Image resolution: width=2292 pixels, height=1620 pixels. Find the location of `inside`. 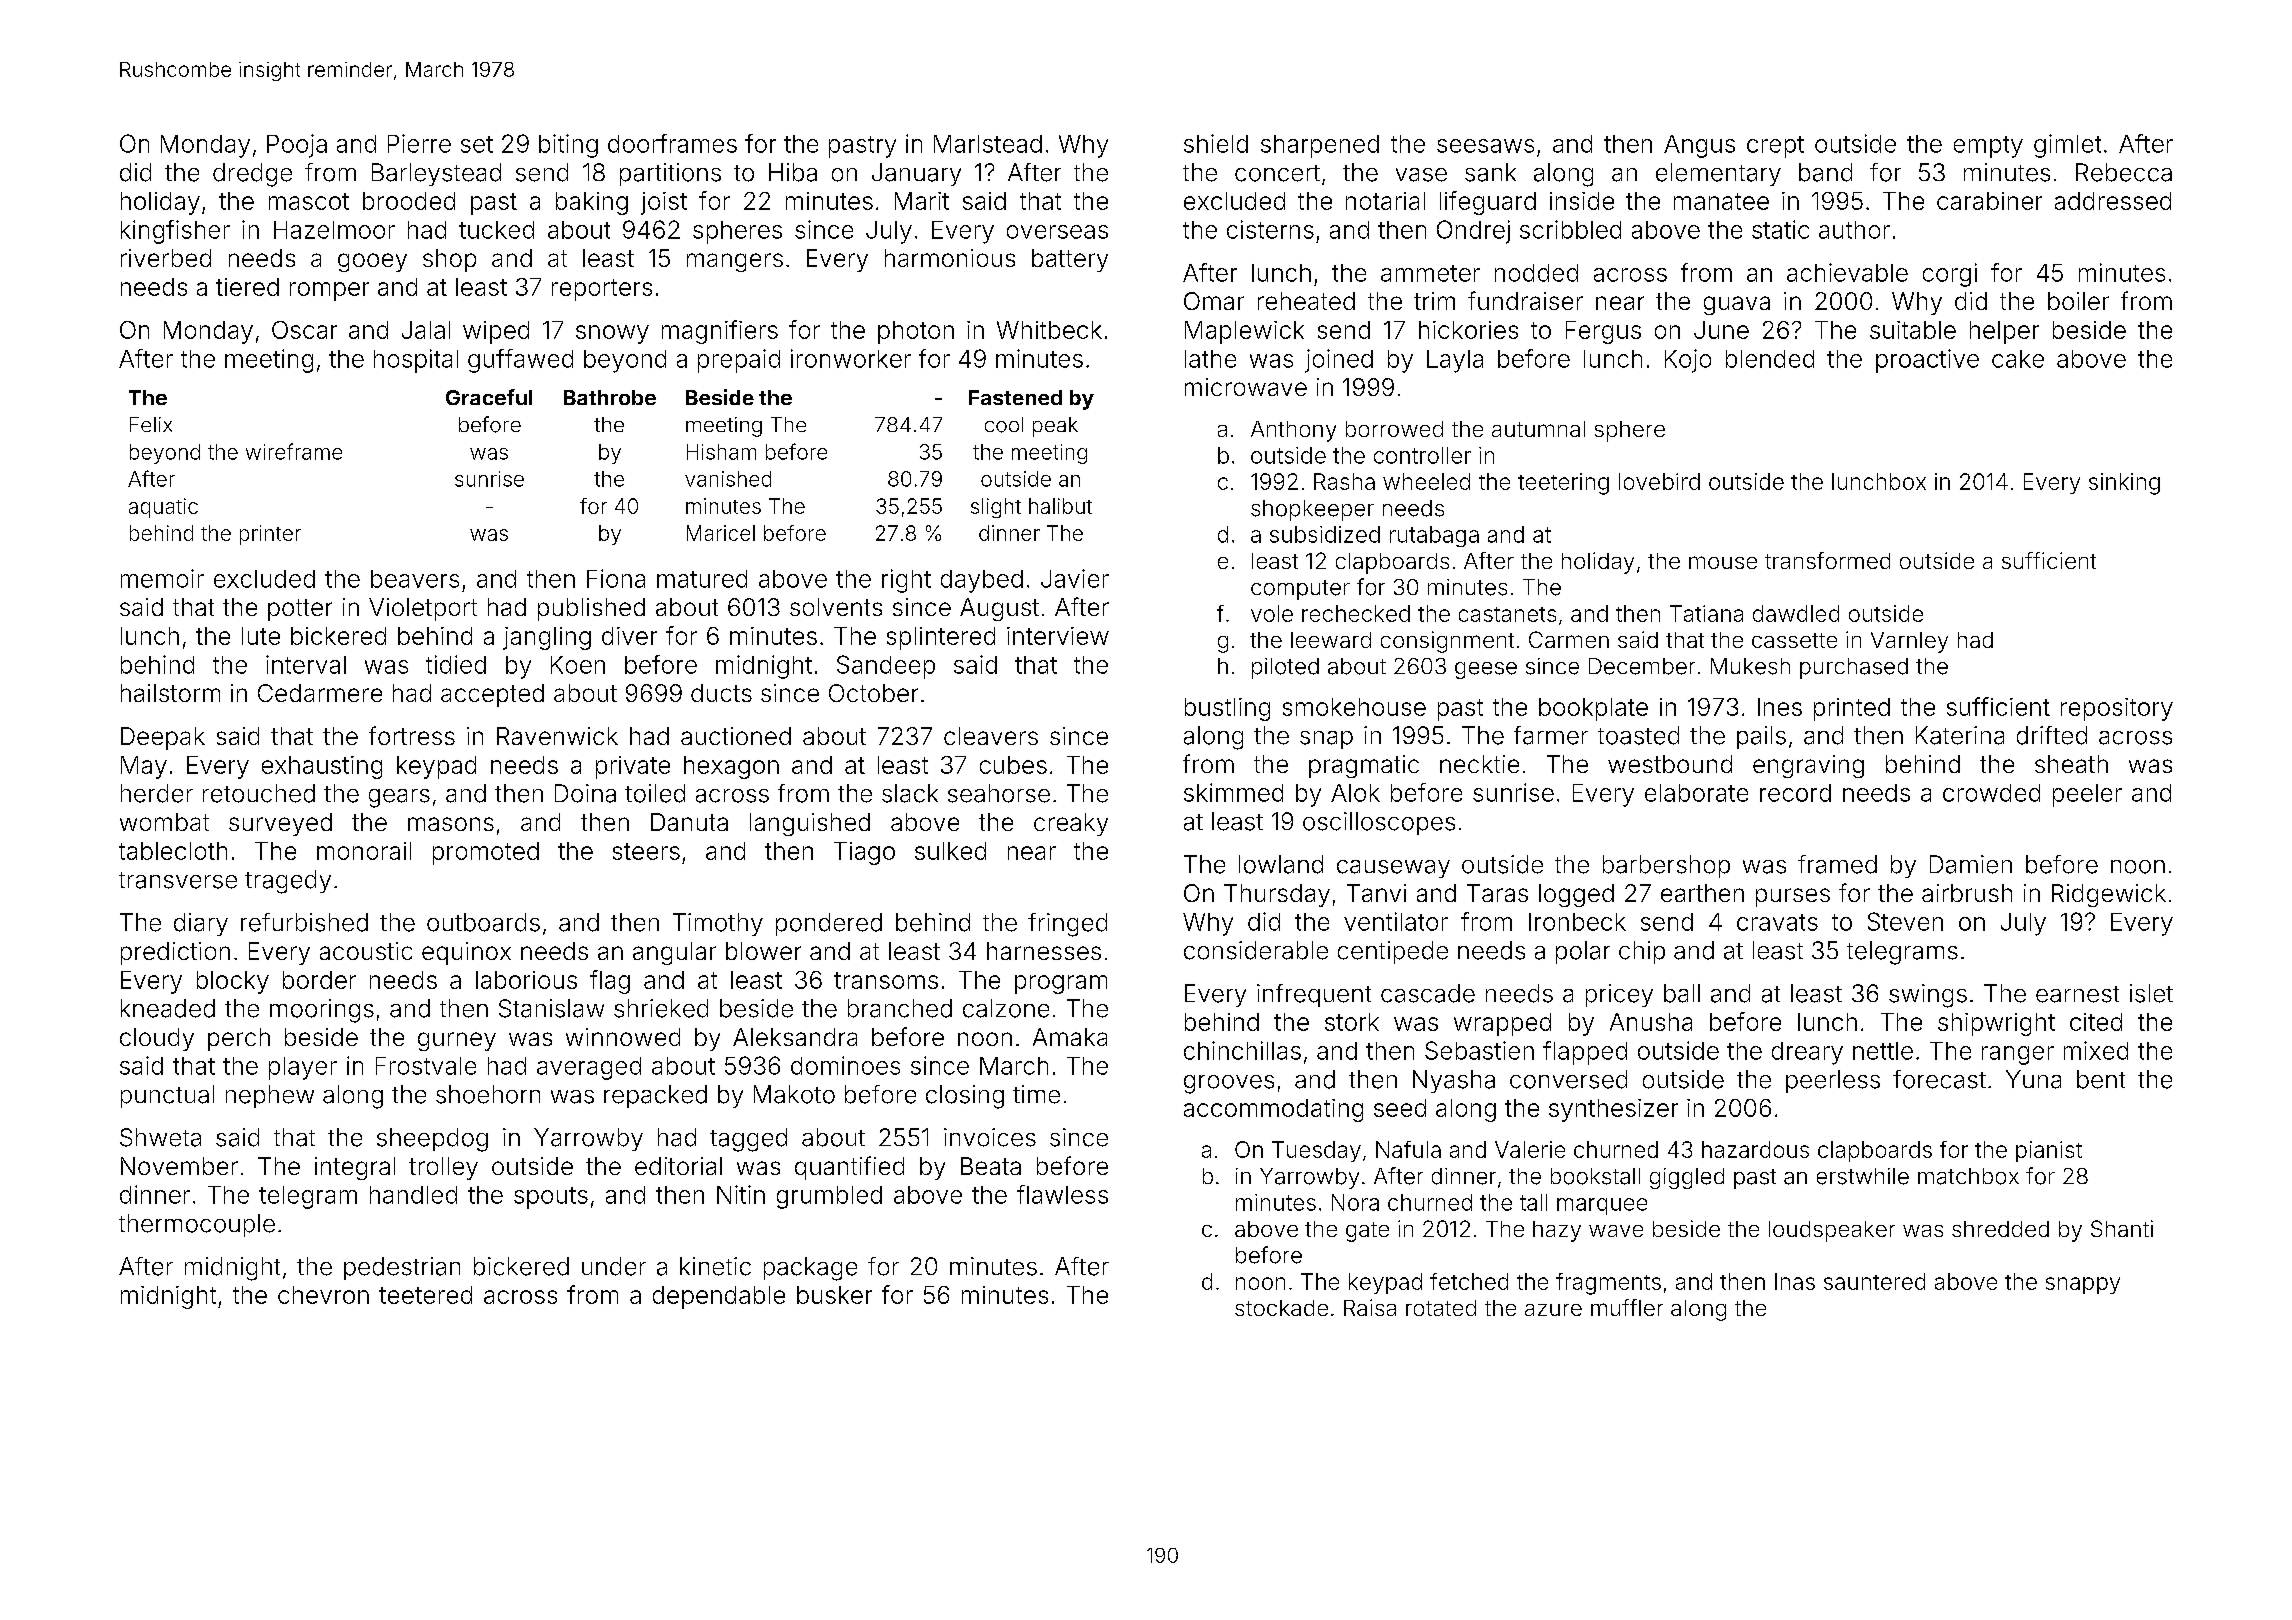

inside is located at coordinates (1582, 201).
